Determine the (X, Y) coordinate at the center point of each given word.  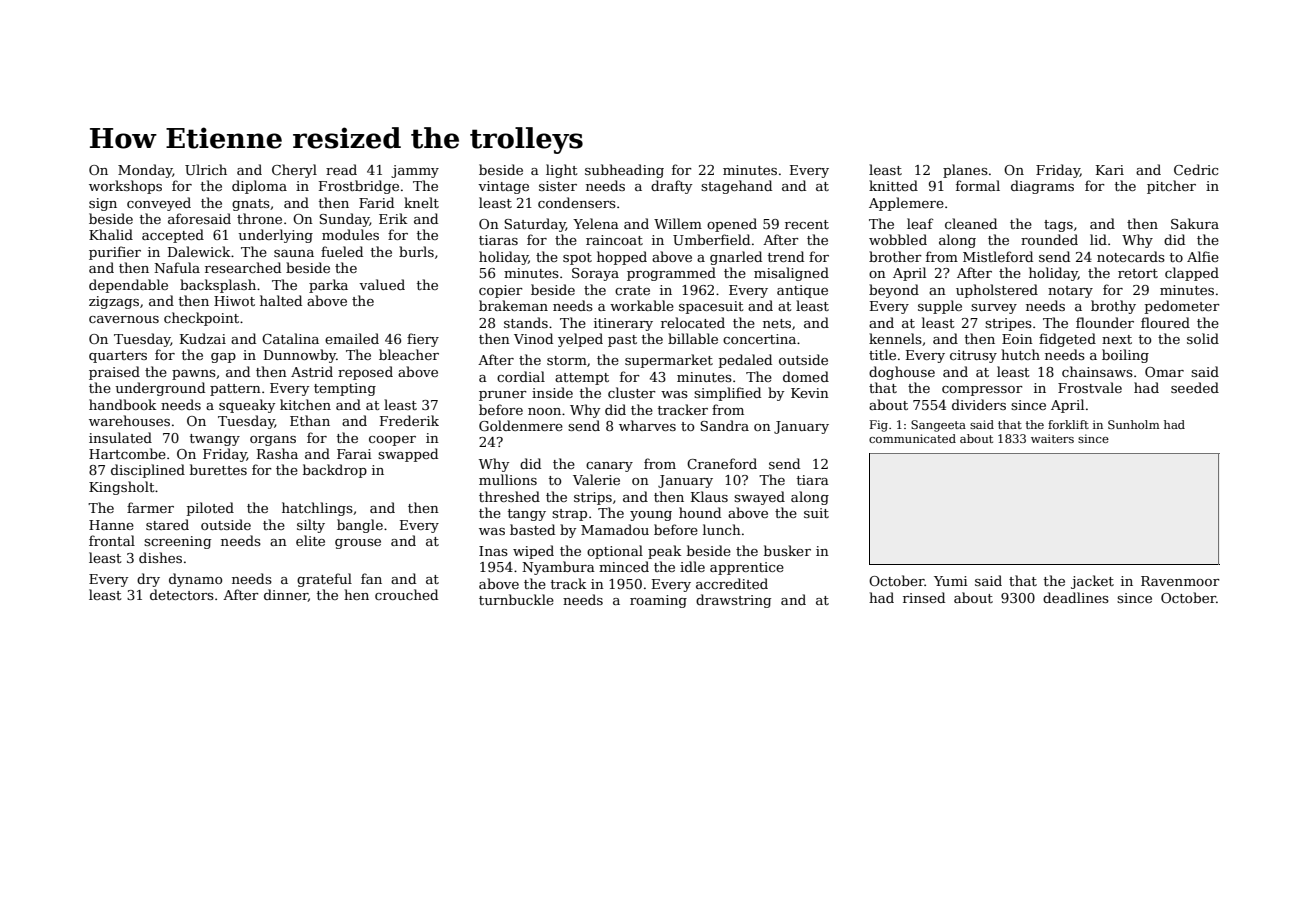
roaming (658, 601)
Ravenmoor (1180, 581)
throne (259, 218)
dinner (286, 595)
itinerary (623, 324)
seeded (1195, 387)
